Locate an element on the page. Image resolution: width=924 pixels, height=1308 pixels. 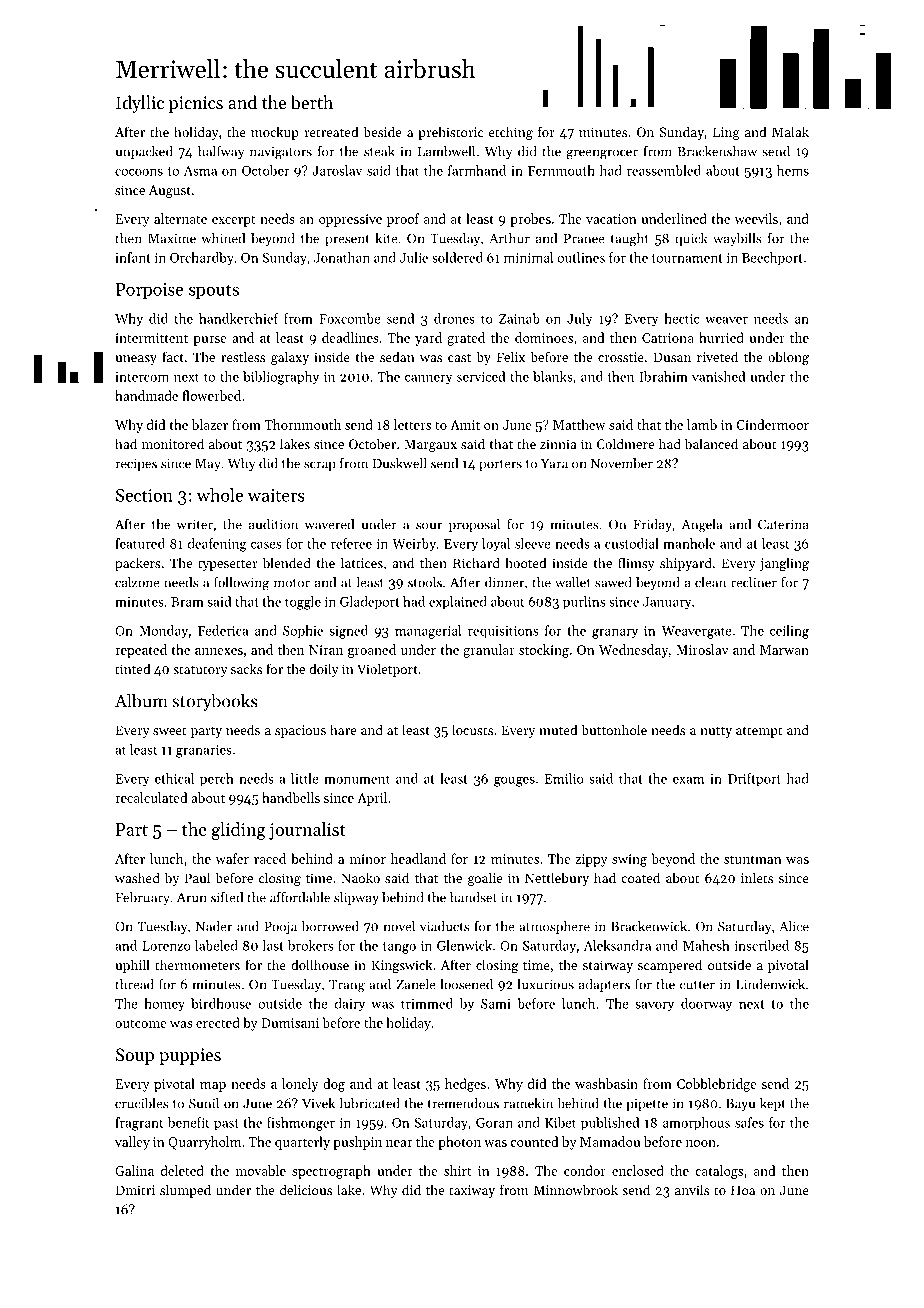
near is located at coordinates (399, 1143).
